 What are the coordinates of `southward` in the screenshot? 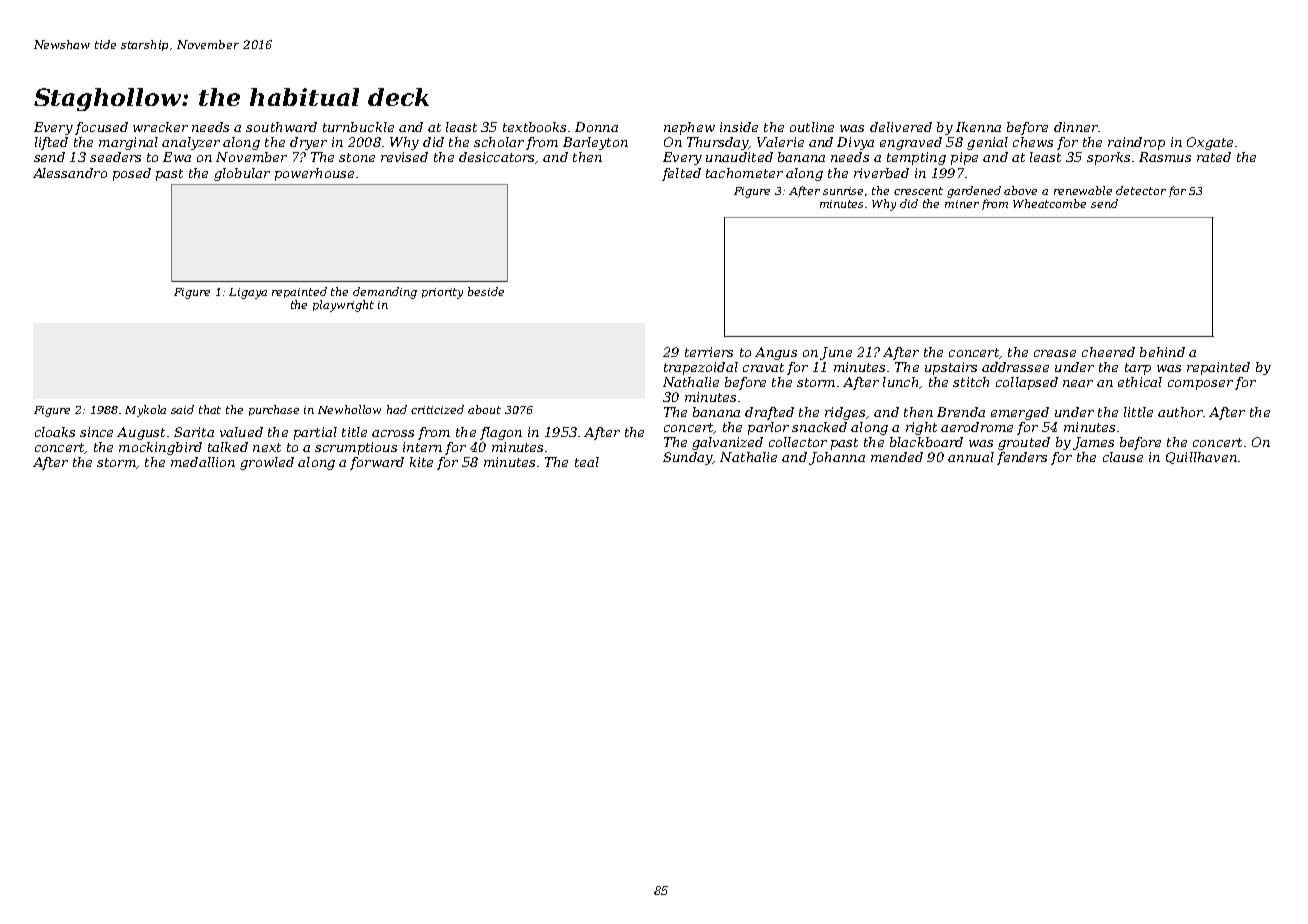 It's located at (281, 127).
